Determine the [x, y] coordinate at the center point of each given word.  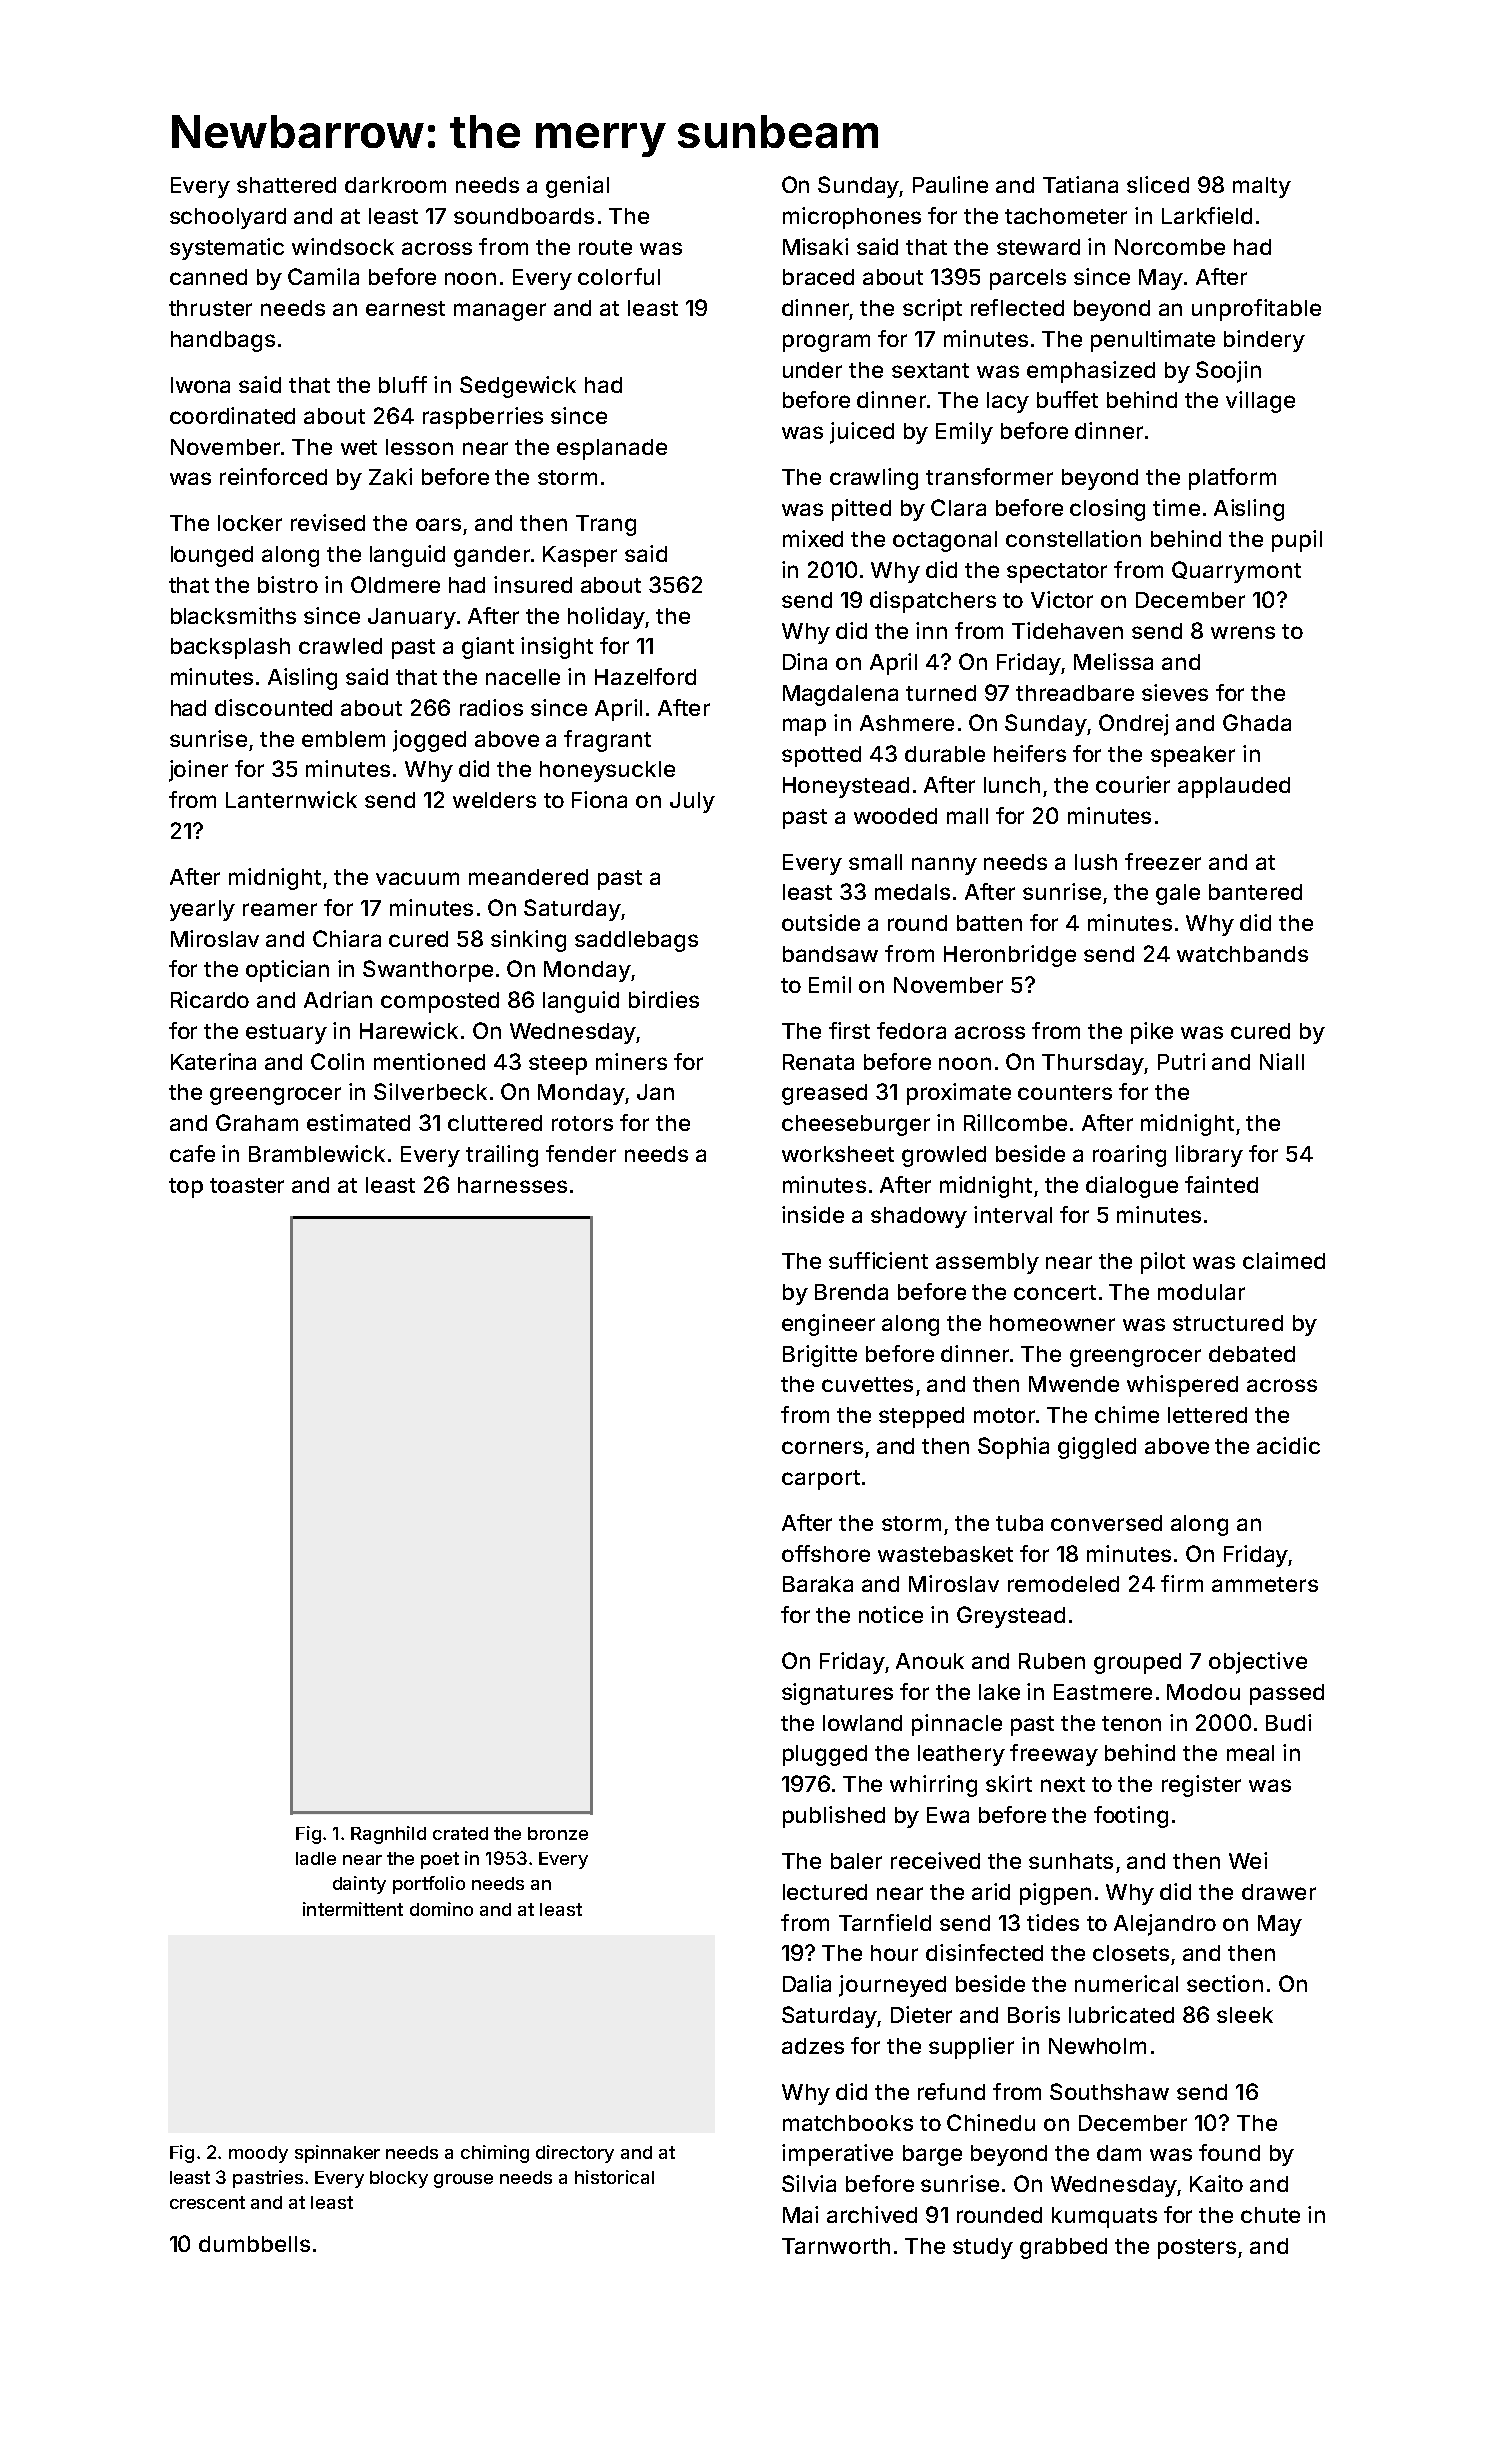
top [186, 1188]
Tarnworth [836, 2246]
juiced [862, 433]
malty [1262, 187]
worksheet [838, 1154]
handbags [223, 341]
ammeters [1265, 1584]
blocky [399, 2179]
